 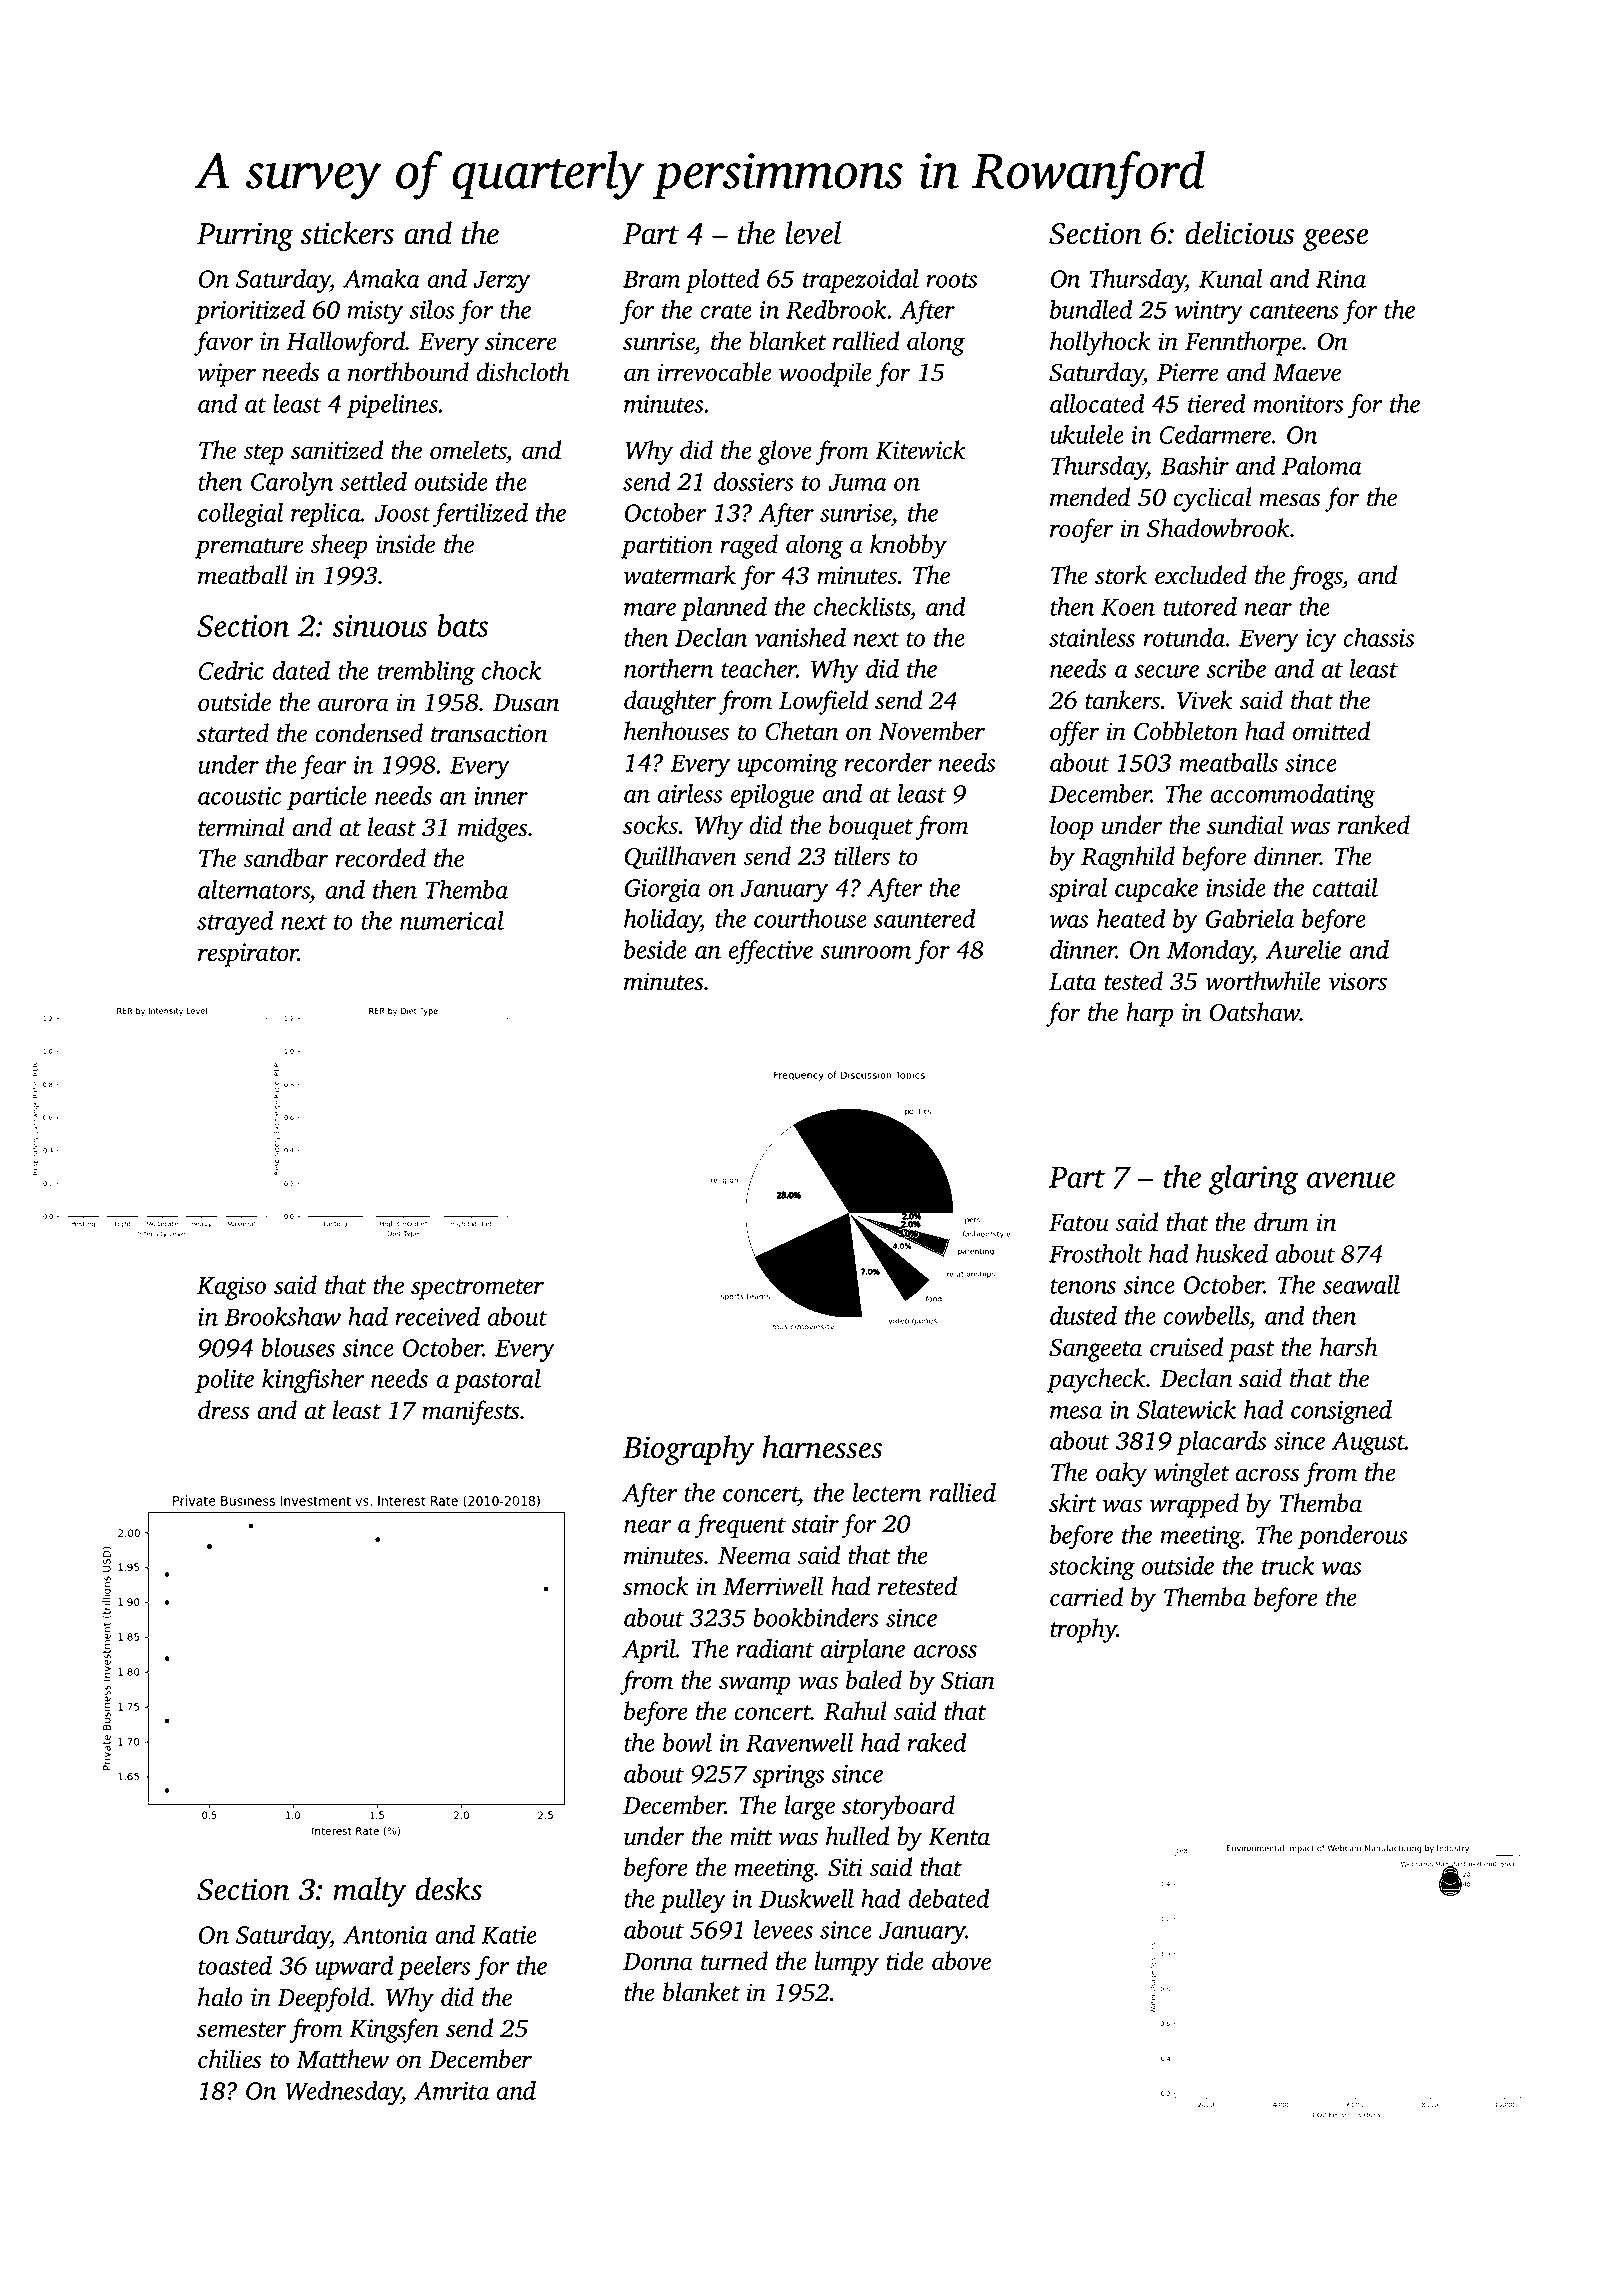 What do you see at coordinates (961, 1961) in the screenshot?
I see `above` at bounding box center [961, 1961].
